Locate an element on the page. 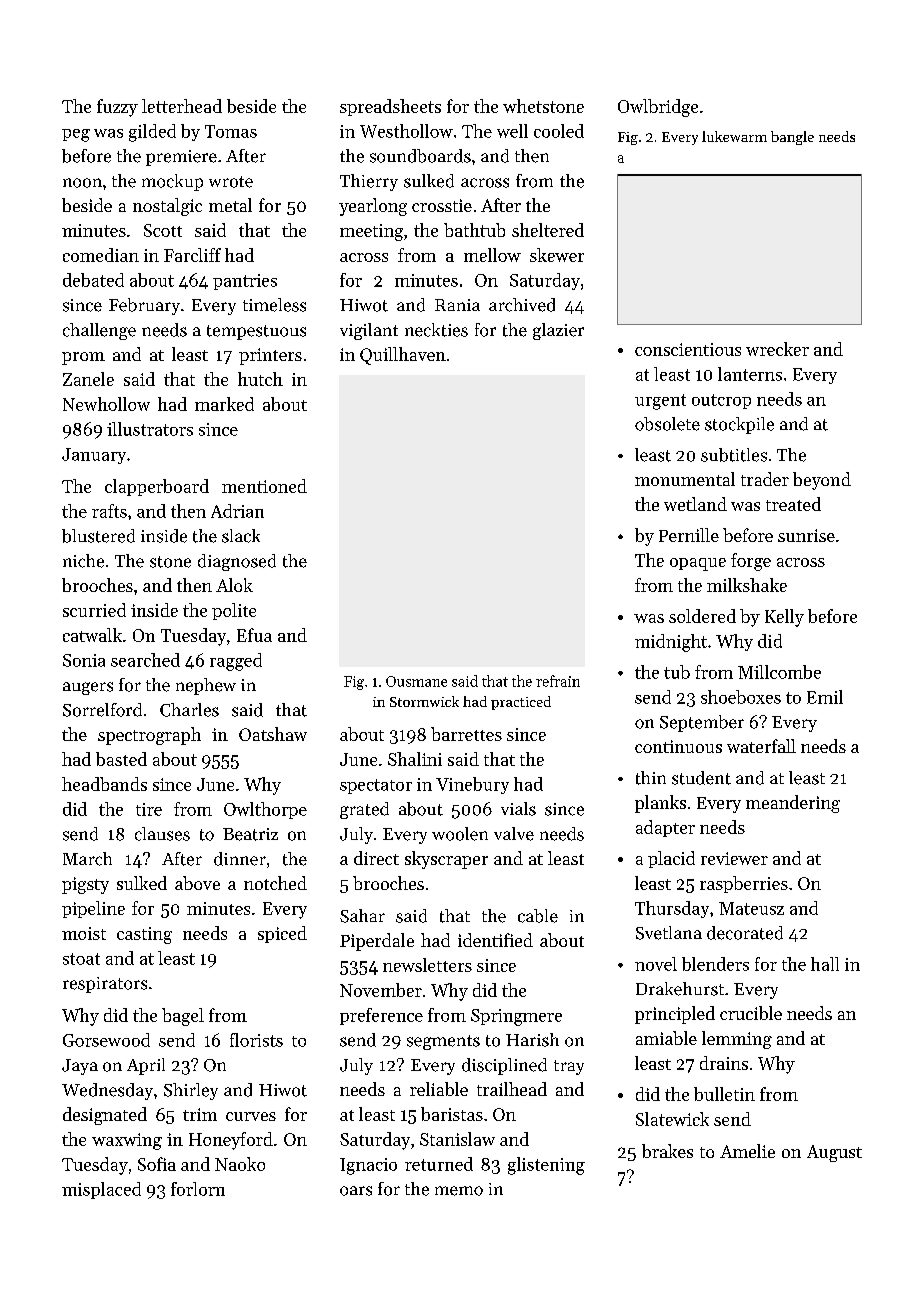 The image size is (924, 1308). Owlbridge is located at coordinates (658, 108).
